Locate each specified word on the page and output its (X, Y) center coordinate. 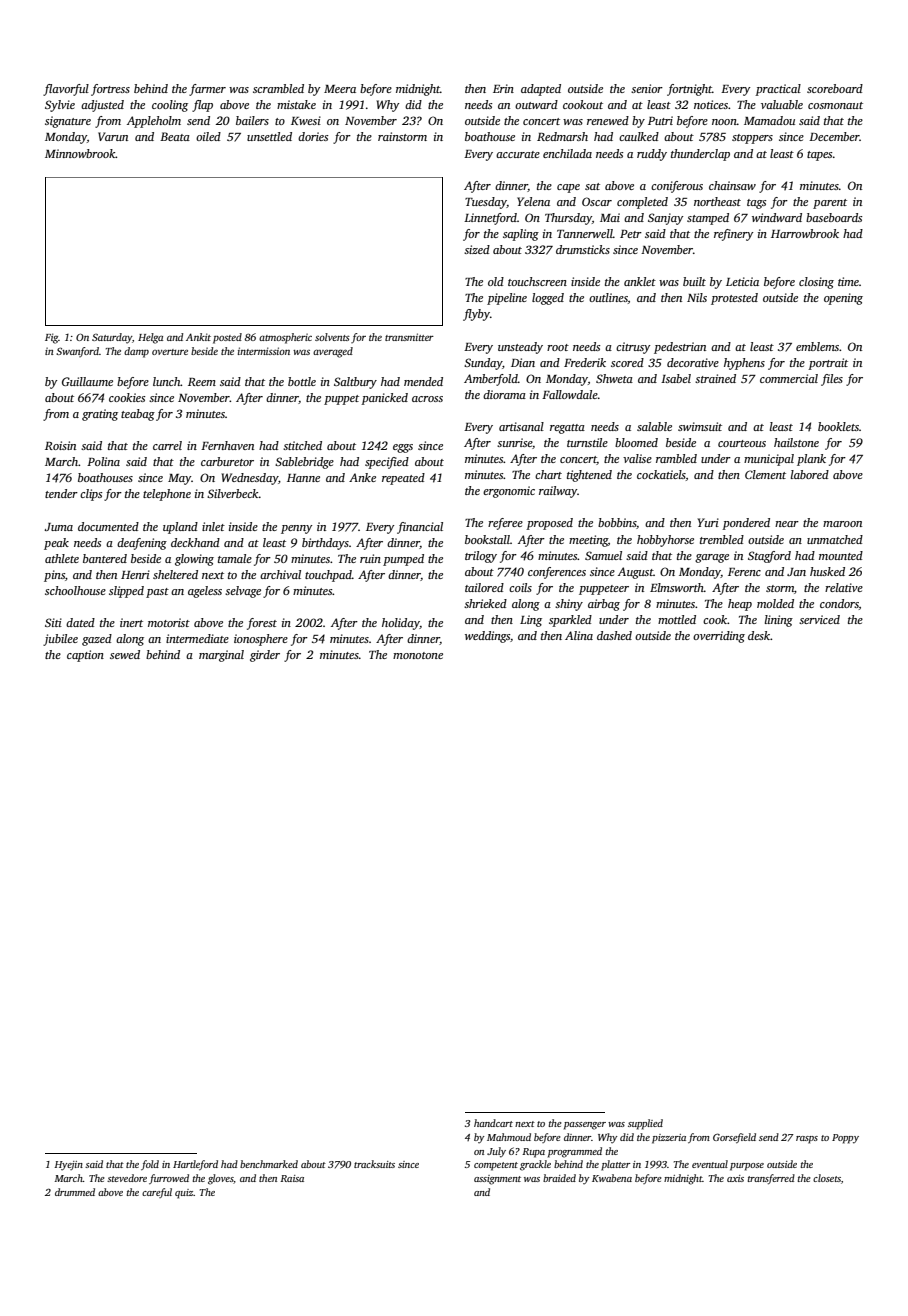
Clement (765, 474)
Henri (135, 574)
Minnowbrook (80, 153)
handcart (493, 1123)
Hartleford (195, 1165)
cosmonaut (835, 105)
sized (477, 249)
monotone (418, 655)
